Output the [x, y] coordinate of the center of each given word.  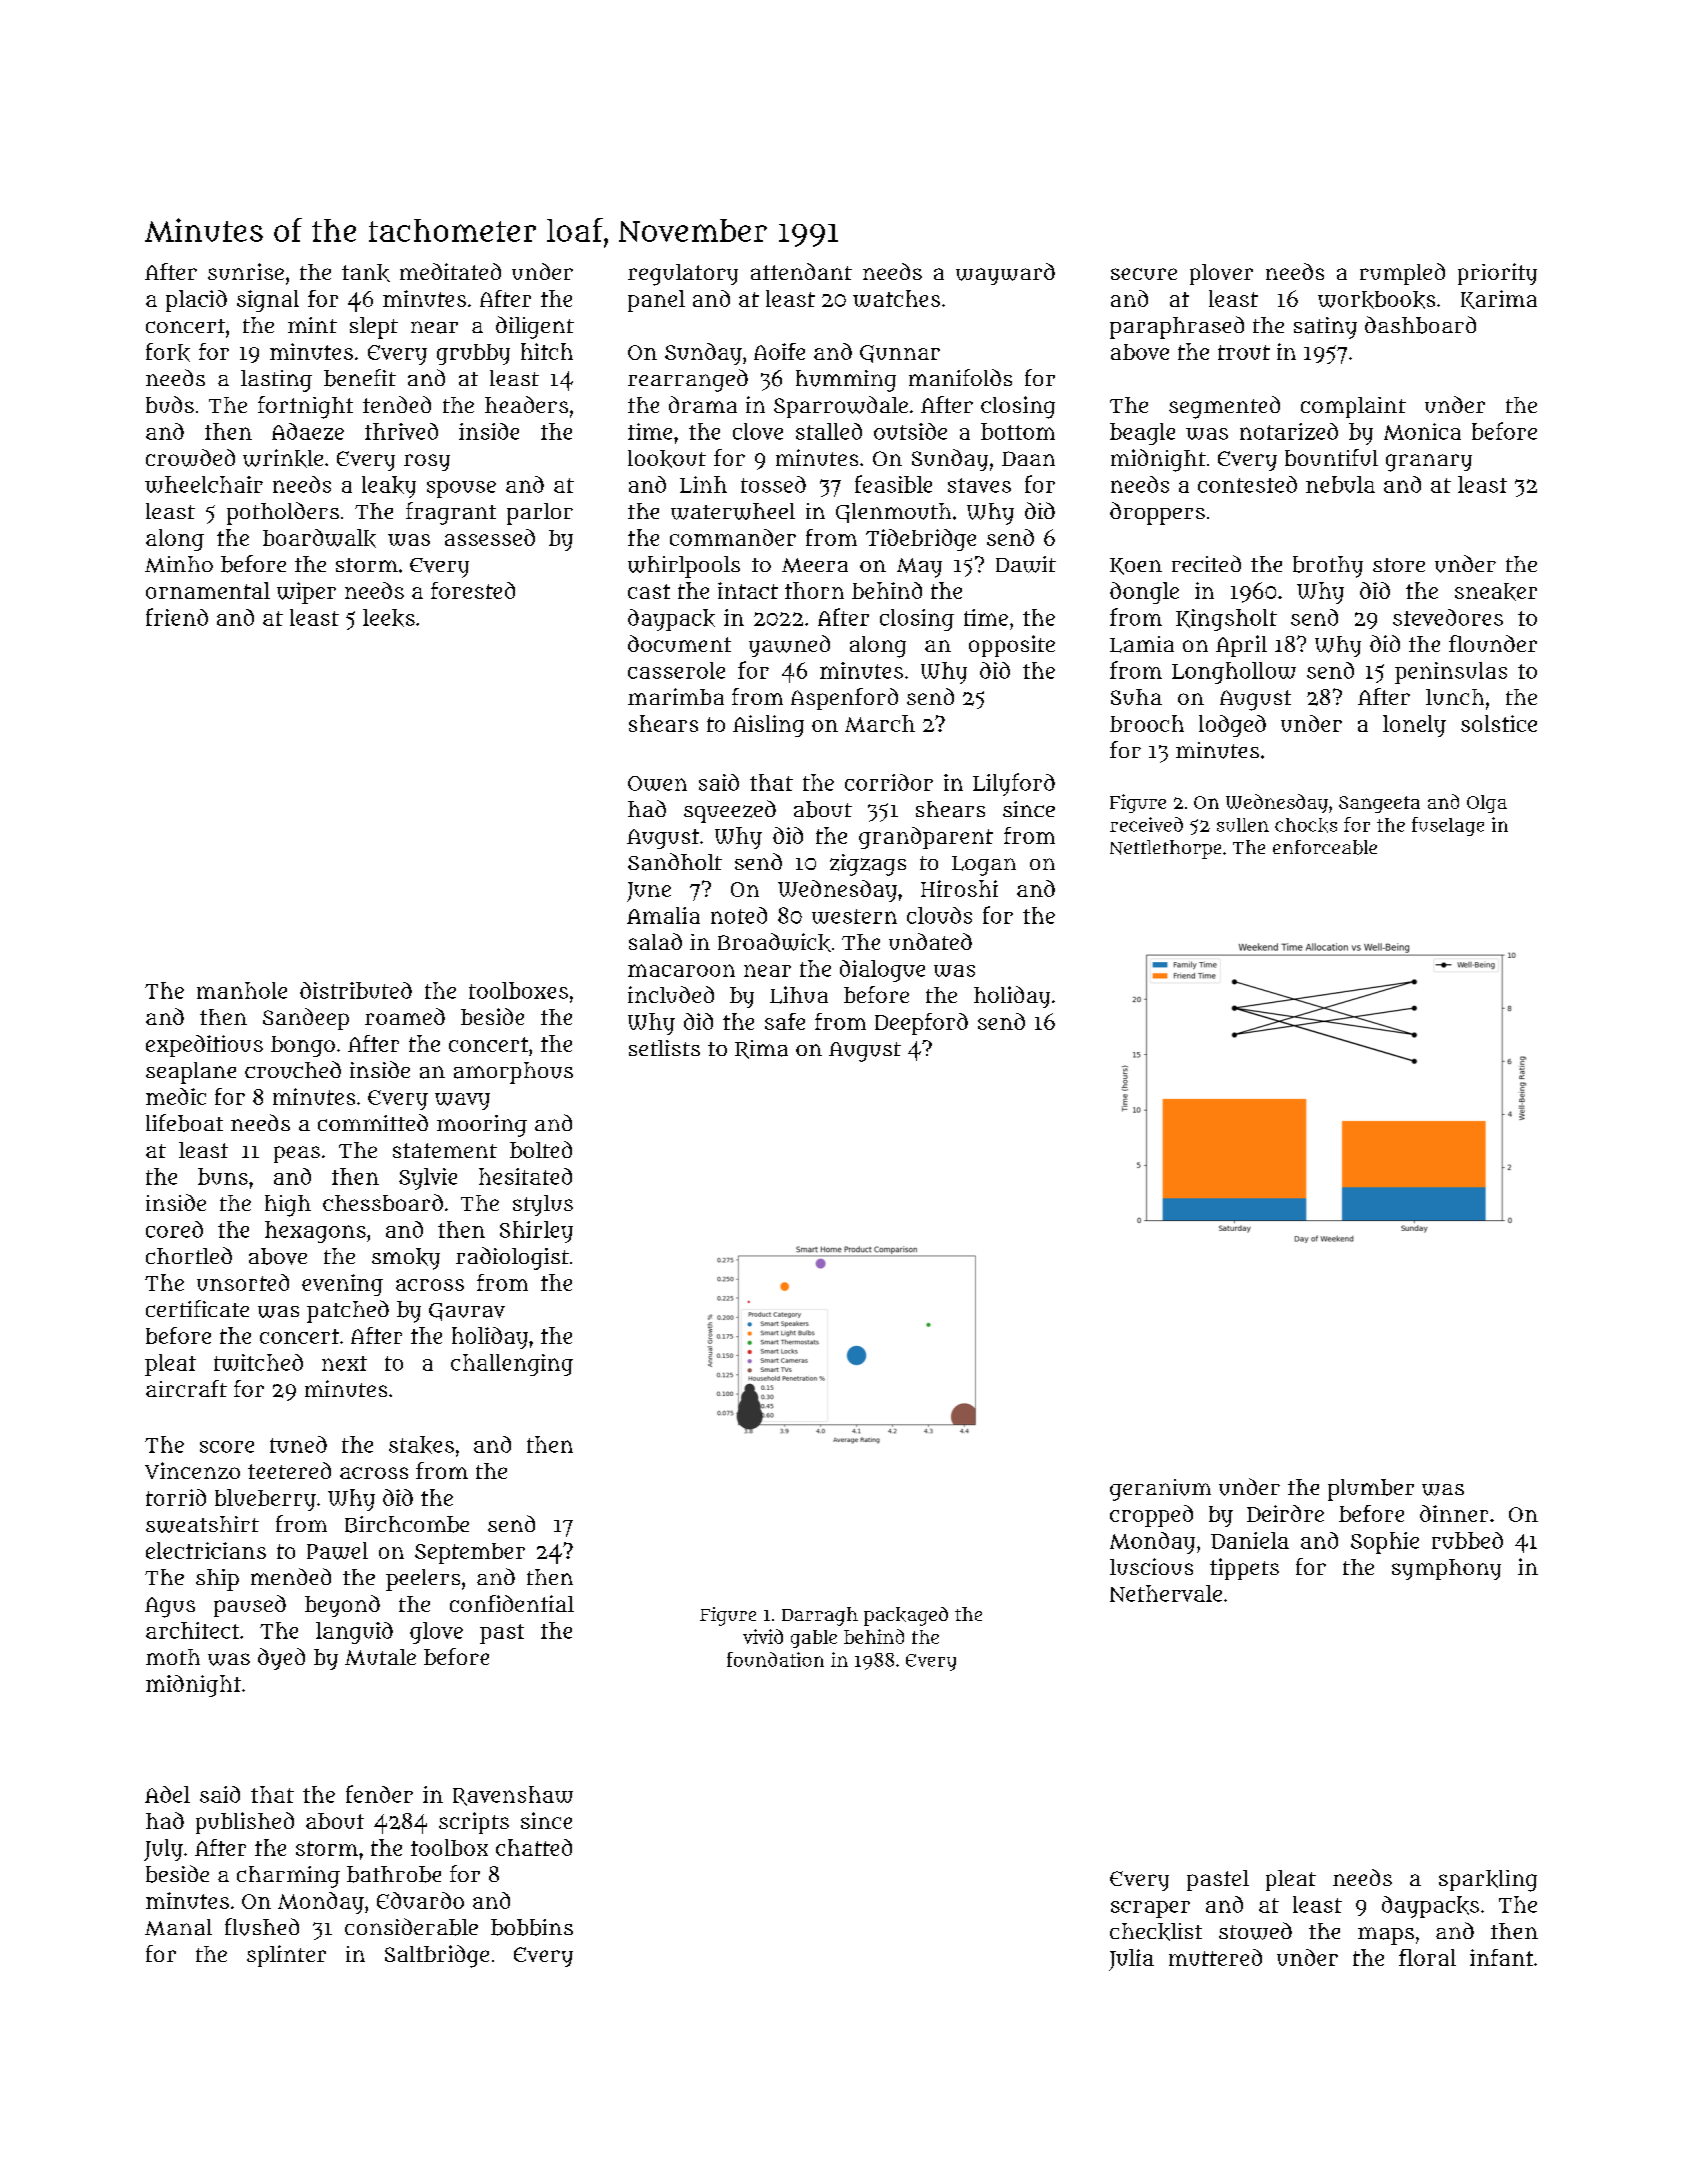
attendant [801, 271]
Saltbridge [437, 1956]
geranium [1160, 1490]
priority [1497, 274]
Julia [1131, 1960]
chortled [189, 1255]
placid [196, 301]
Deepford [921, 1024]
